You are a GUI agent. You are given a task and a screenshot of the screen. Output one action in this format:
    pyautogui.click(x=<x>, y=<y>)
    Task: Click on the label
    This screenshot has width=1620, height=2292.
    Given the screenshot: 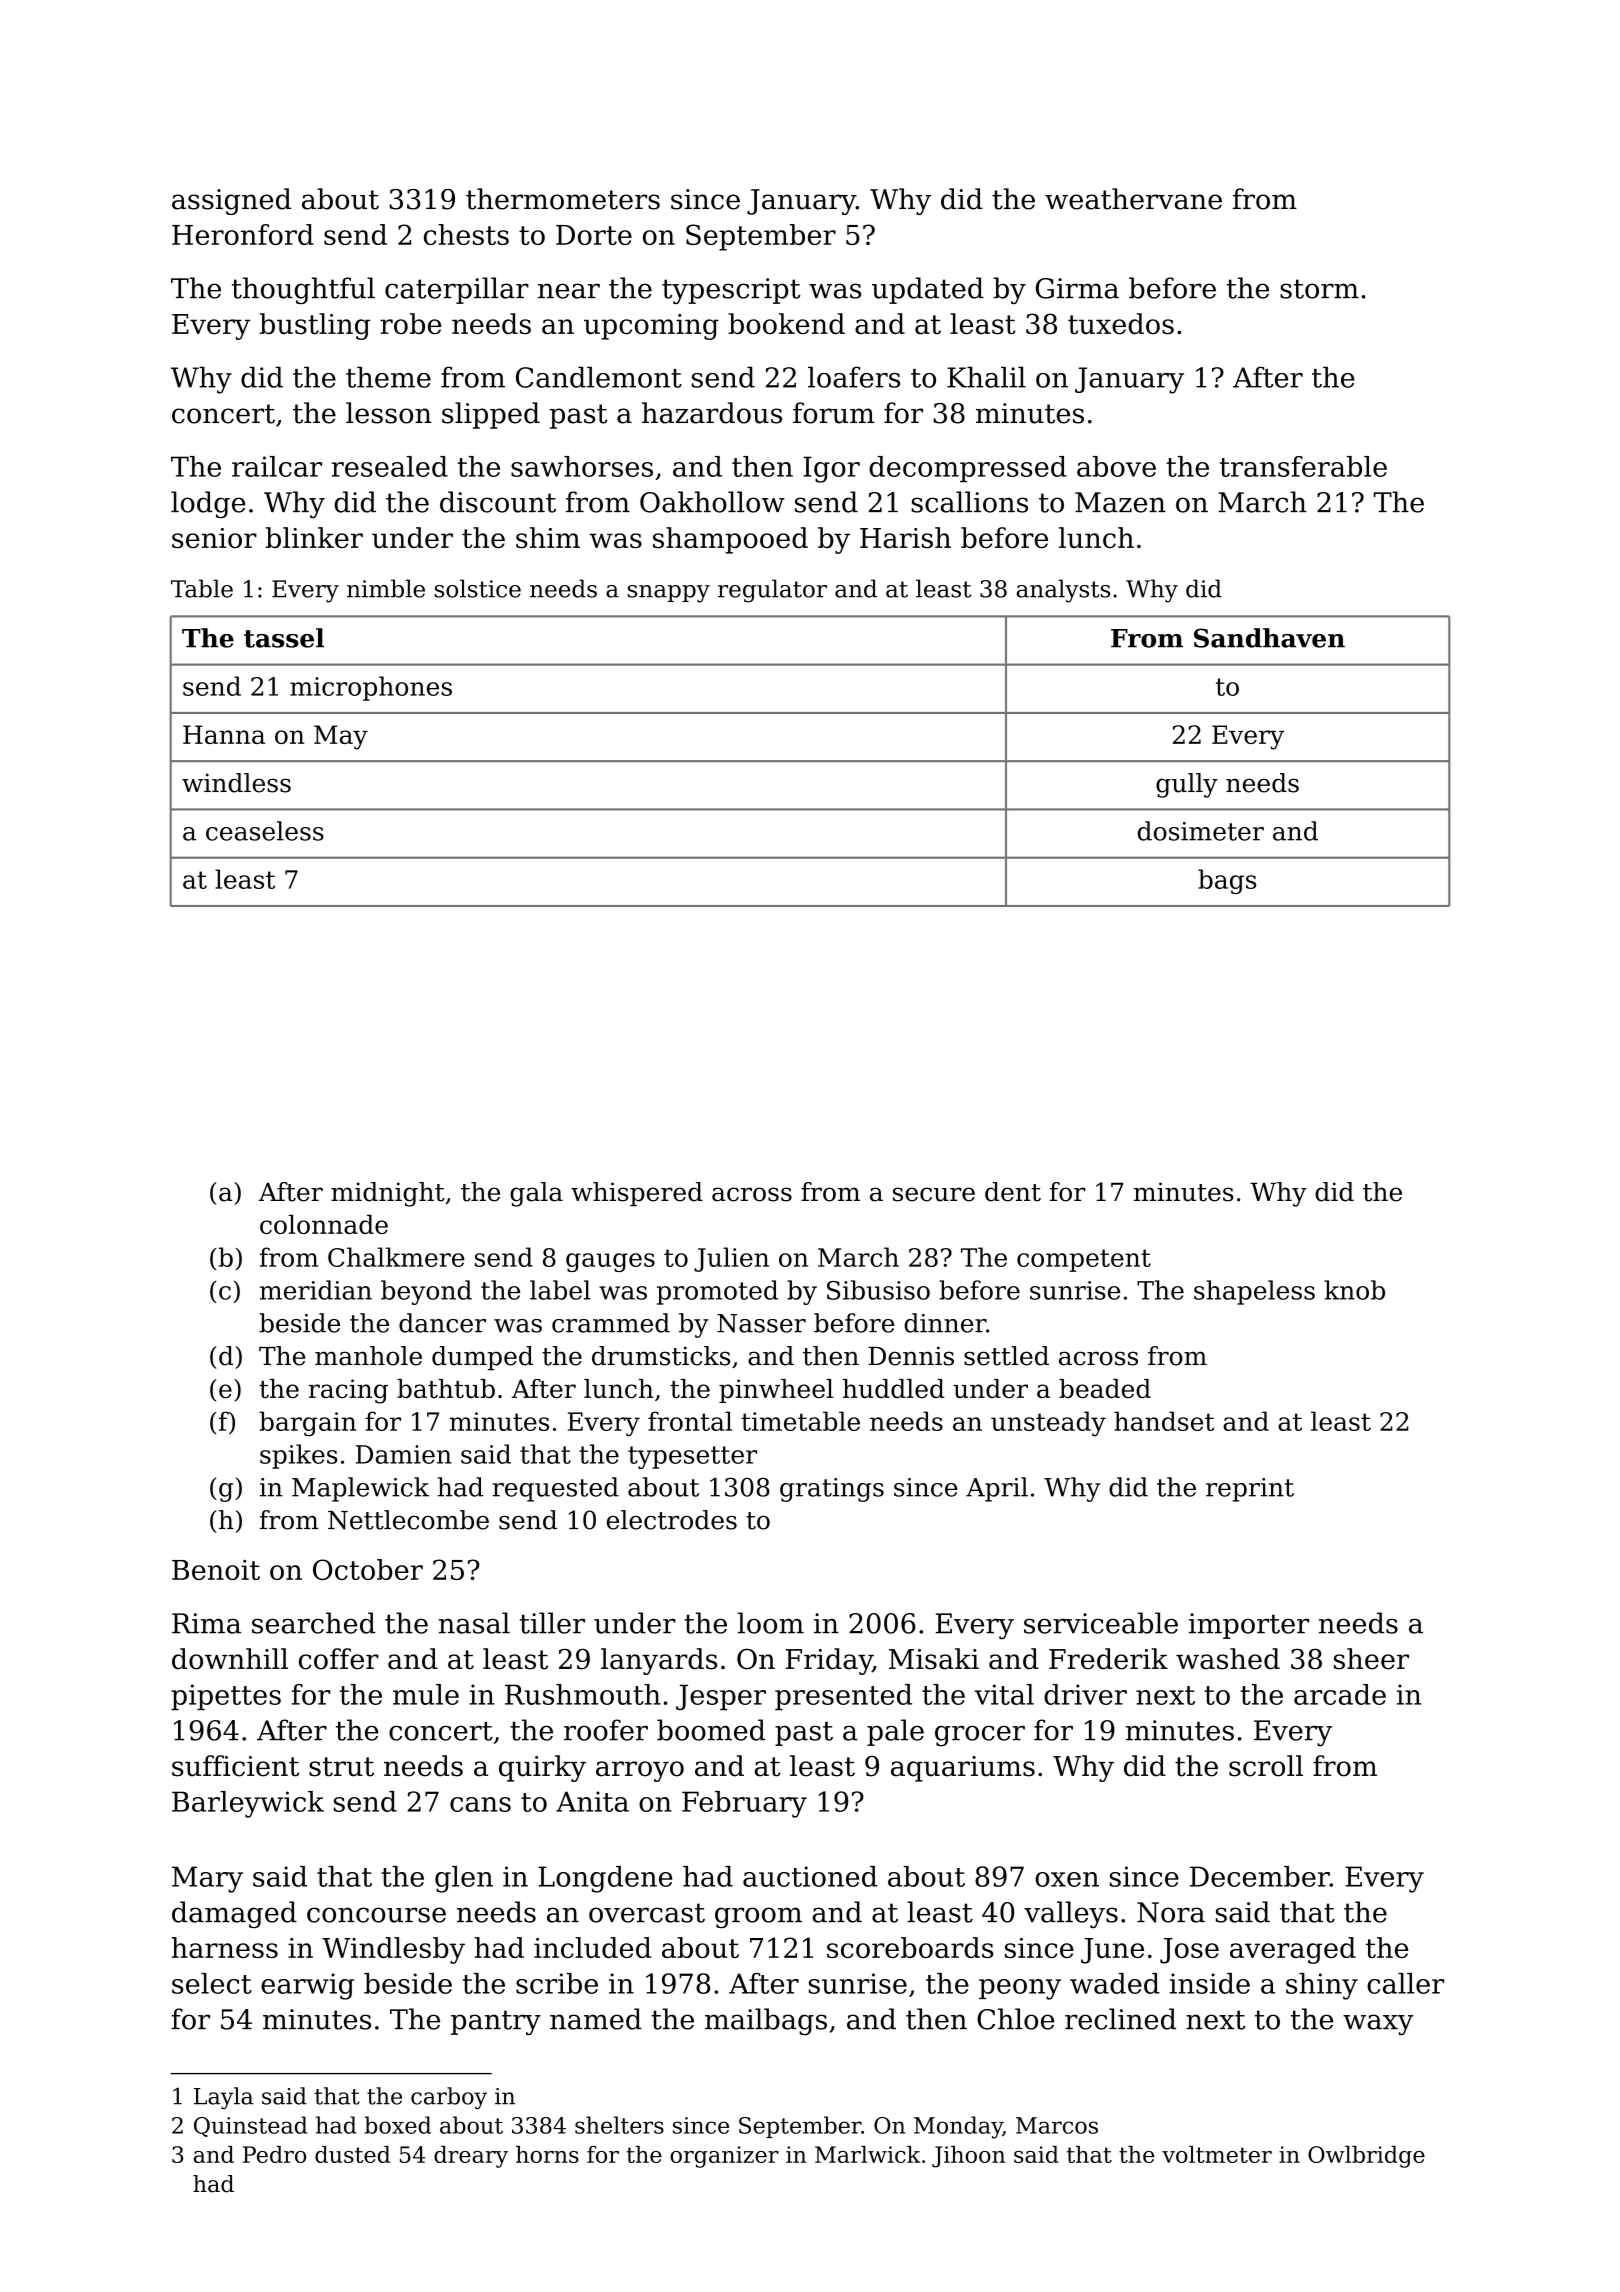 What is the action you would take?
    pyautogui.click(x=560, y=1290)
